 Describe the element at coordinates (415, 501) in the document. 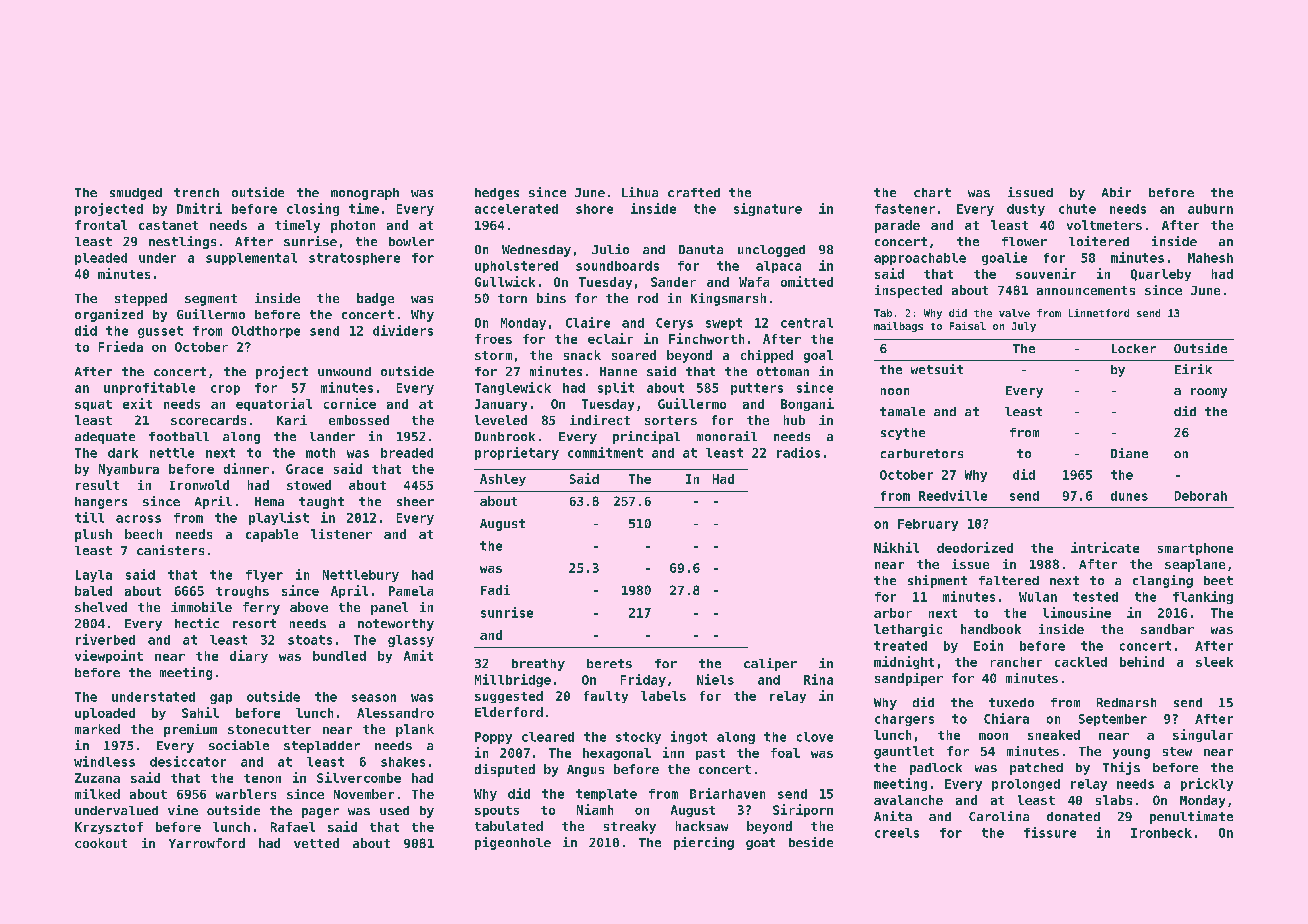

I see `sheer` at that location.
